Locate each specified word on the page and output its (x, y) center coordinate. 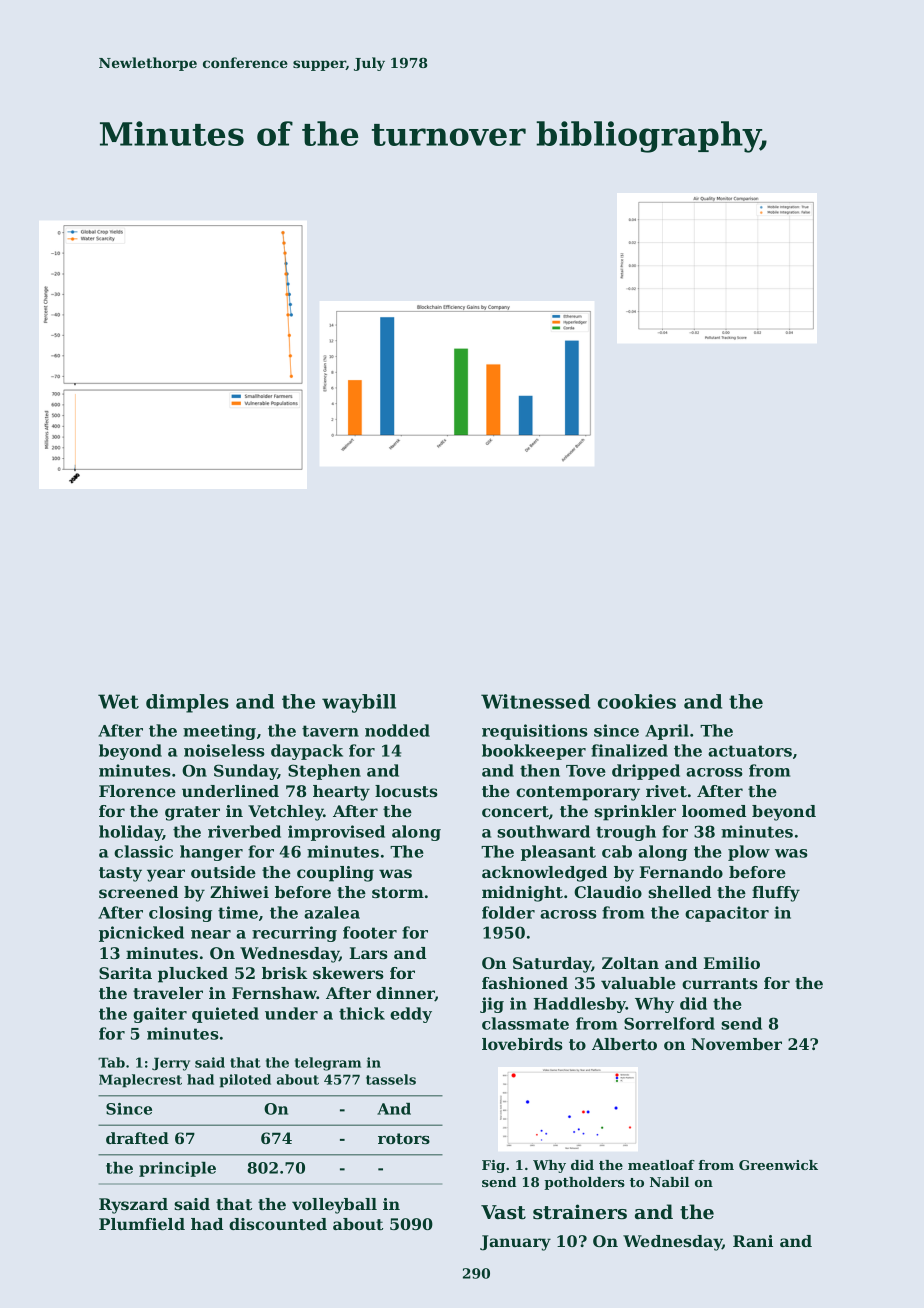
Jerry (171, 1064)
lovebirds (522, 1044)
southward (543, 831)
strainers (580, 1212)
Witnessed (535, 701)
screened (138, 892)
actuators (750, 751)
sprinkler (635, 813)
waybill (359, 703)
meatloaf (661, 1165)
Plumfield (142, 1224)
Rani (753, 1241)
